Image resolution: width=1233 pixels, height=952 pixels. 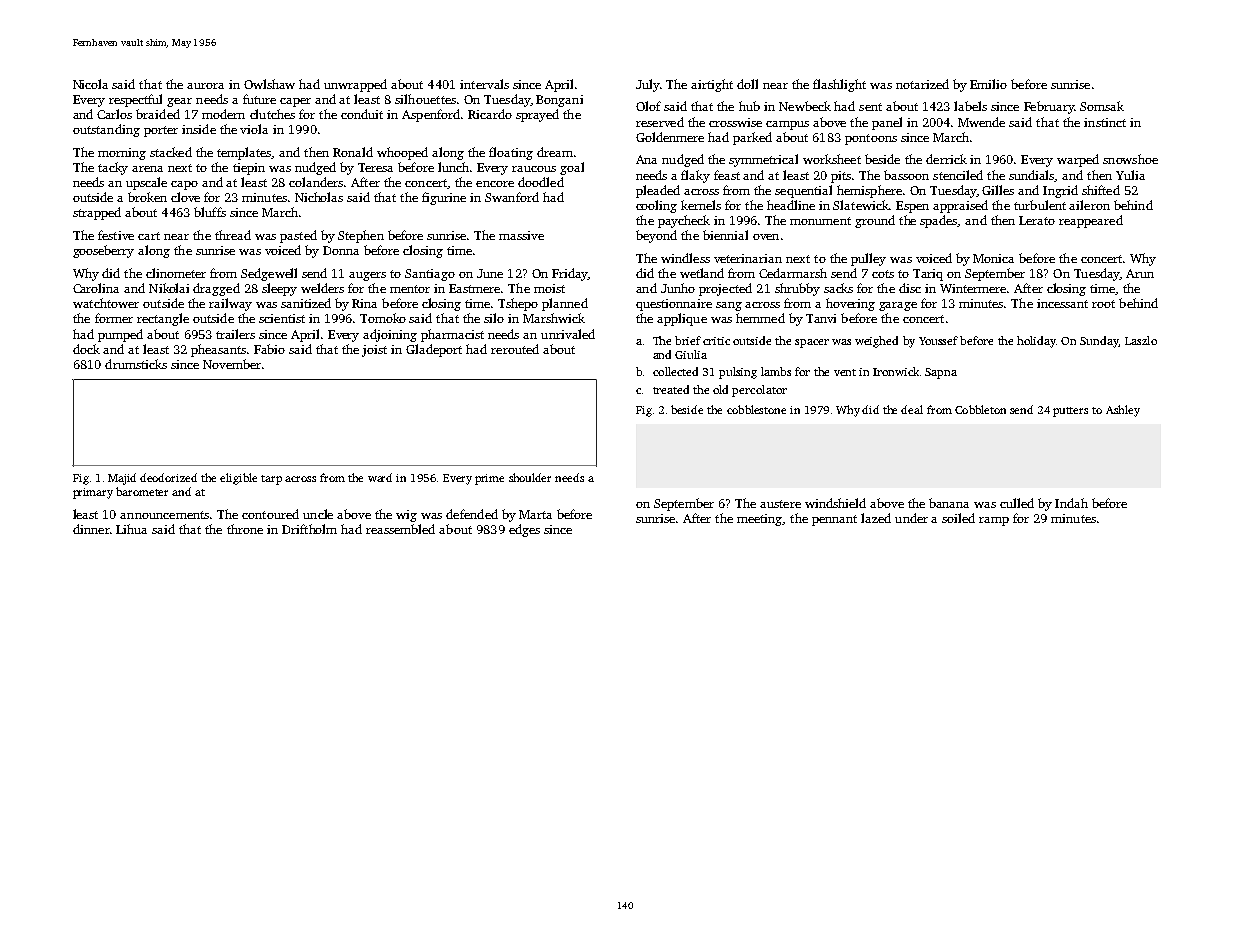 I want to click on beyond, so click(x=656, y=236).
